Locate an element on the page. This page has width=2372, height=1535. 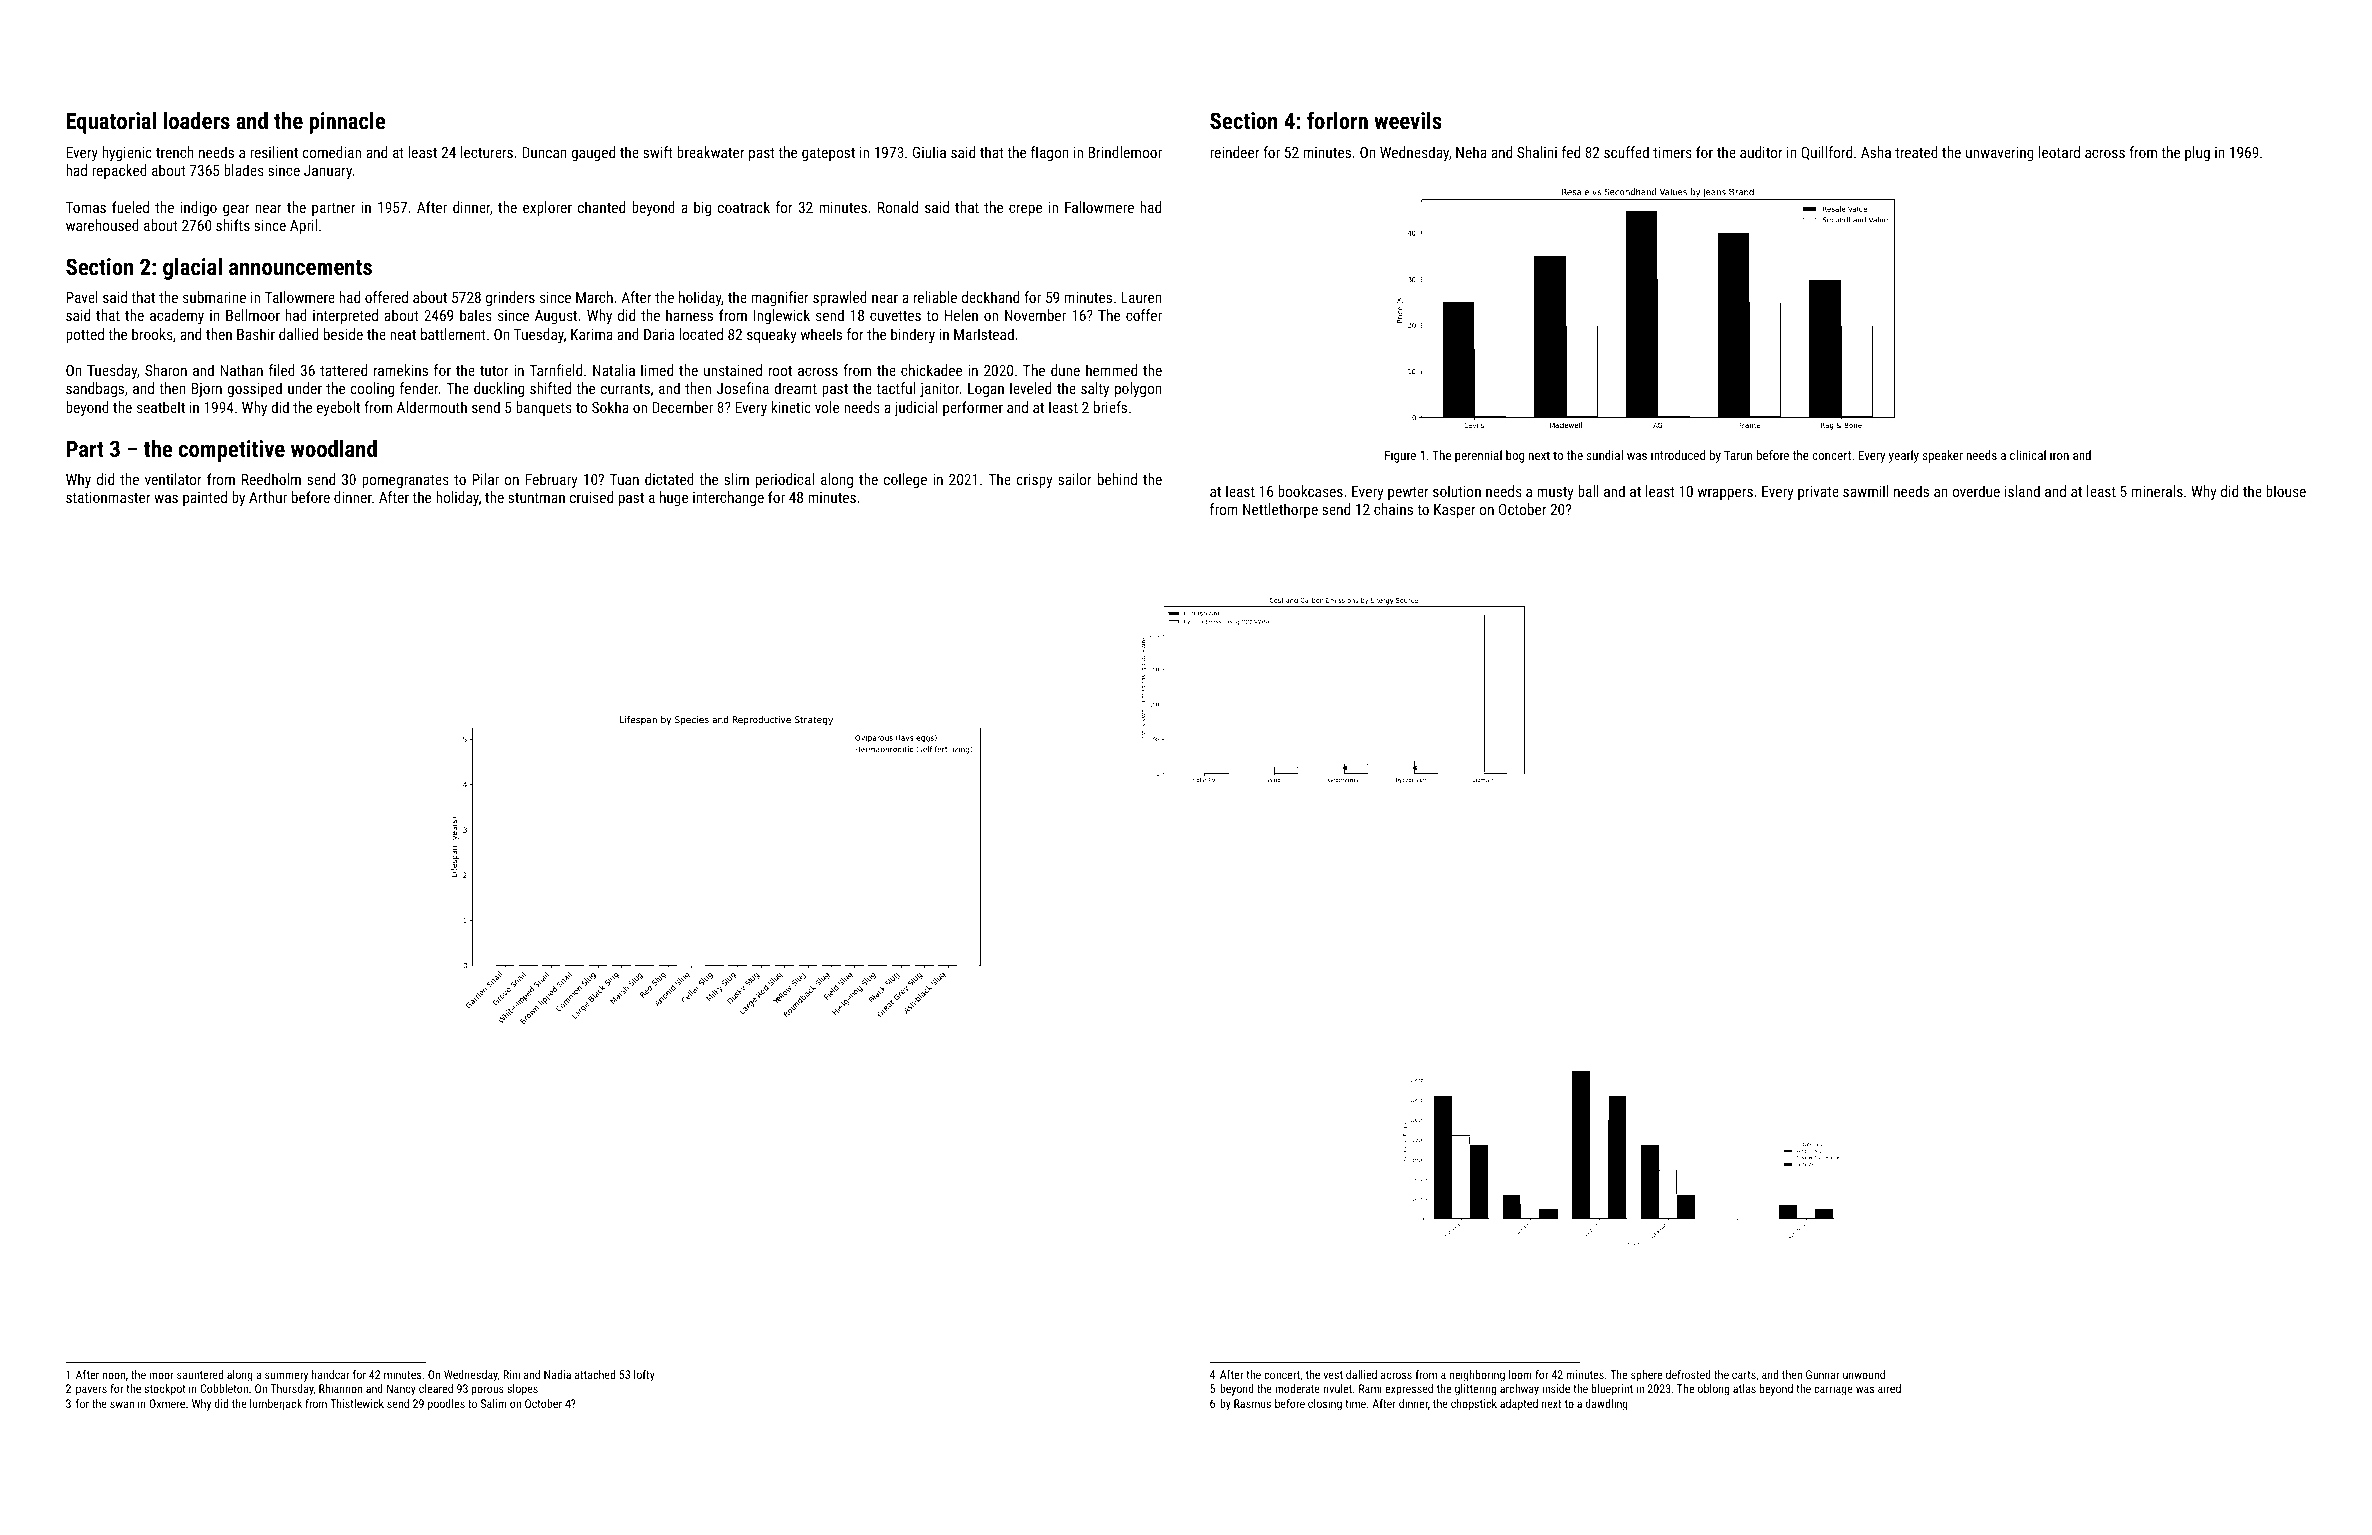
huge is located at coordinates (674, 498).
